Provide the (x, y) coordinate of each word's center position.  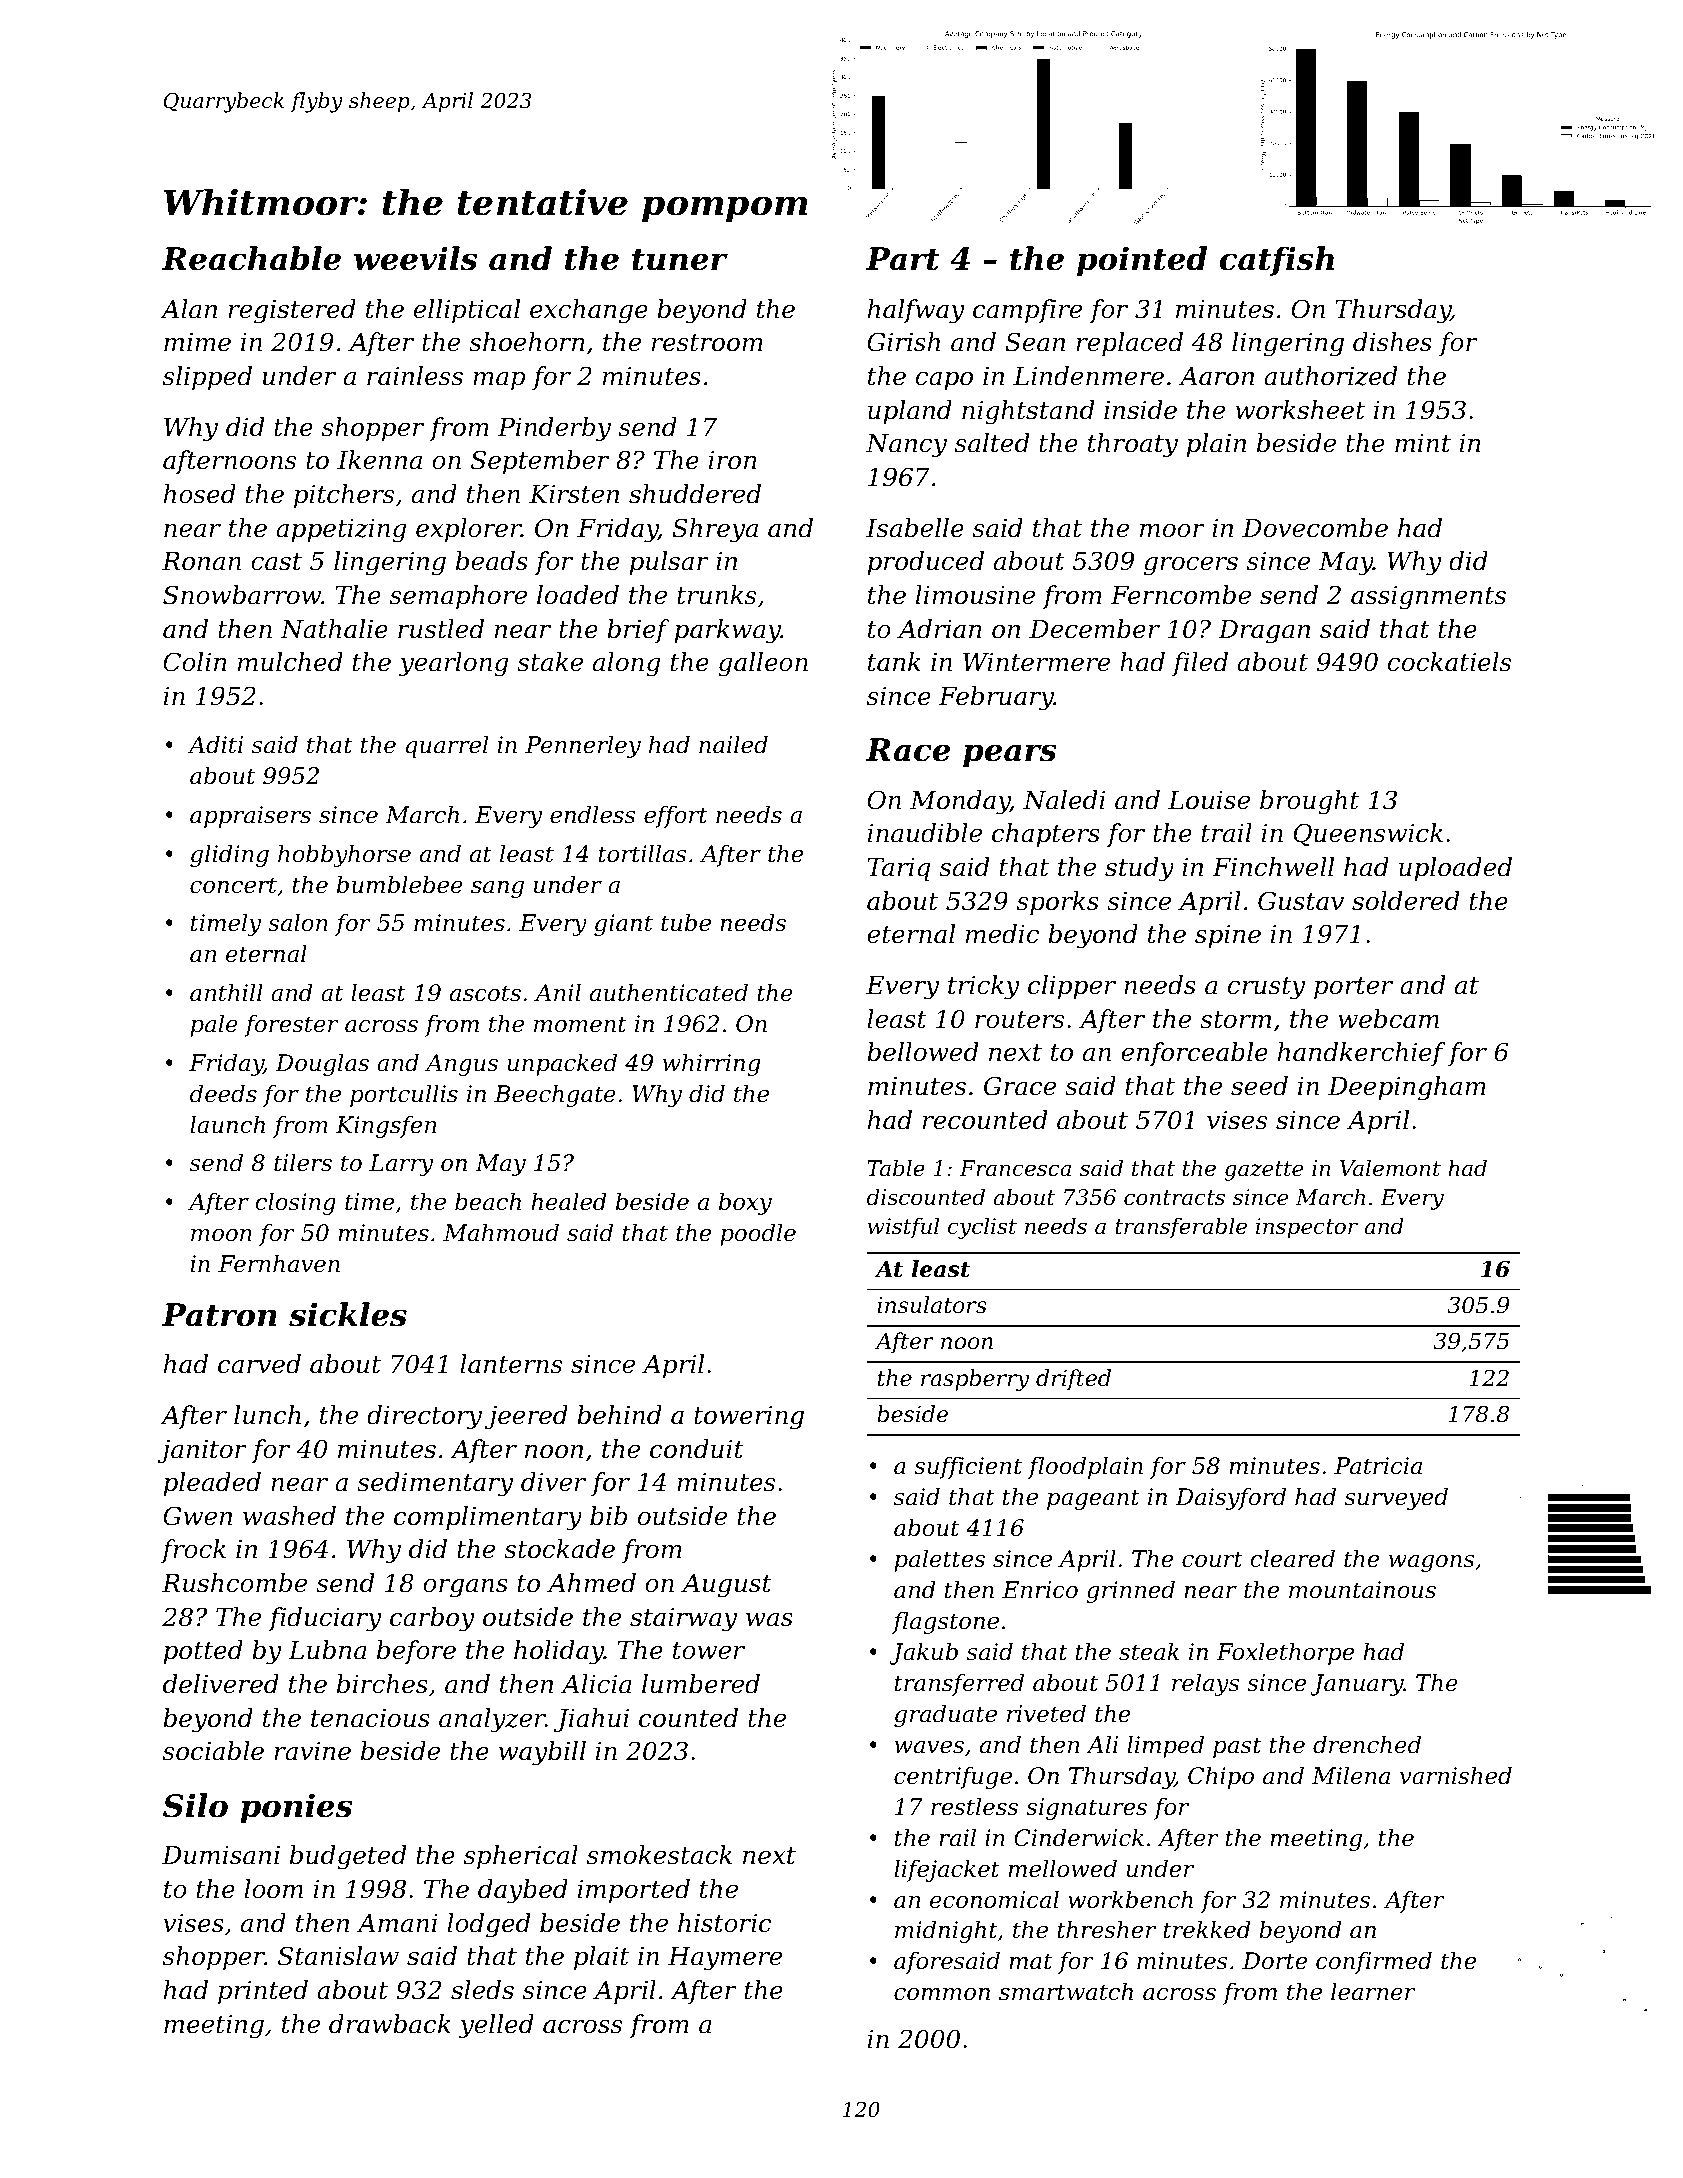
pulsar (669, 563)
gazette (1263, 1171)
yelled (496, 2026)
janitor (202, 1452)
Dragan (1264, 632)
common (942, 1994)
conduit (697, 1449)
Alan (188, 309)
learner (1373, 1991)
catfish (1277, 261)
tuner (680, 260)
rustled (441, 629)
